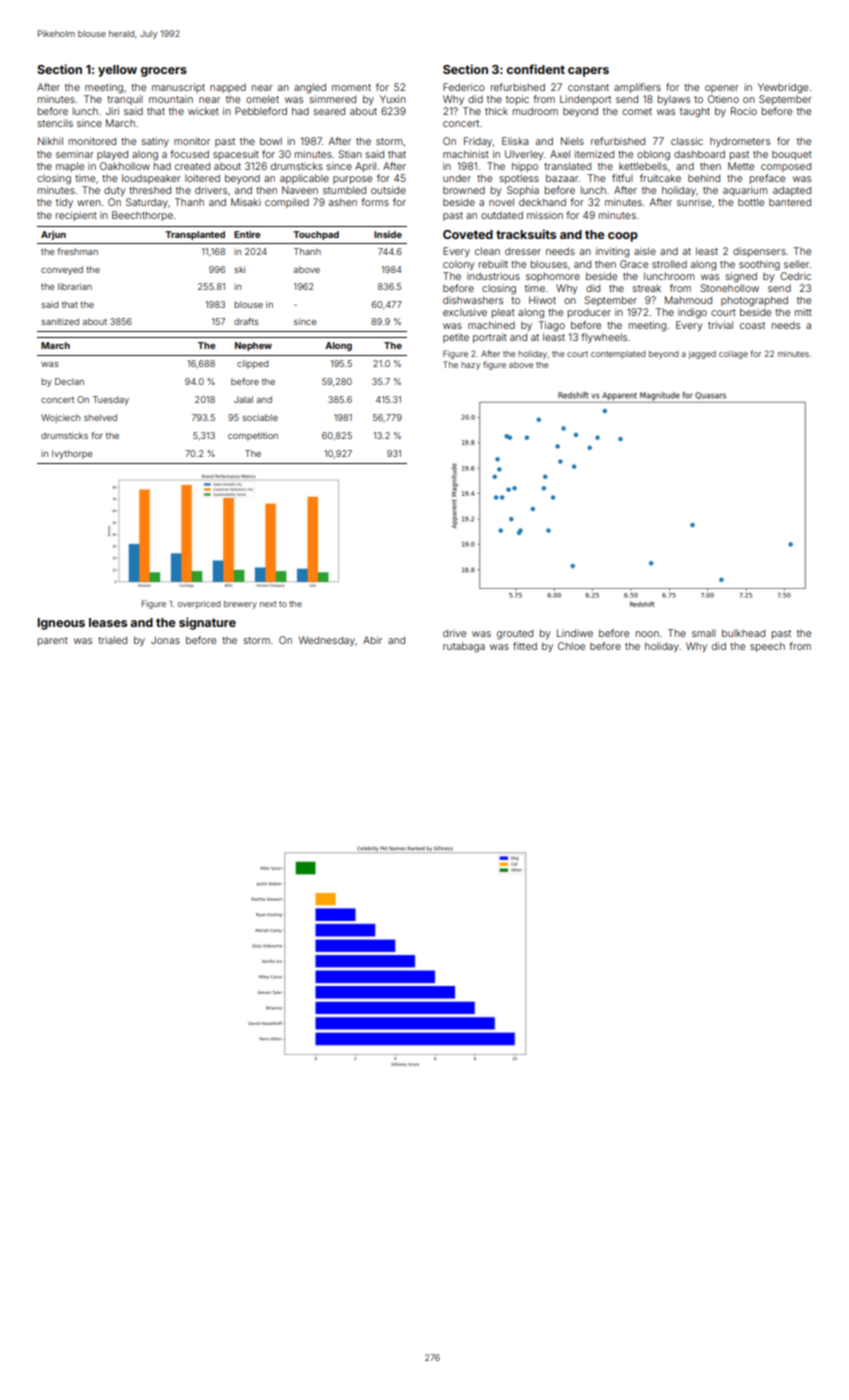 The height and width of the screenshot is (1400, 849). Describe the element at coordinates (75, 286) in the screenshot. I see `librarian` at that location.
